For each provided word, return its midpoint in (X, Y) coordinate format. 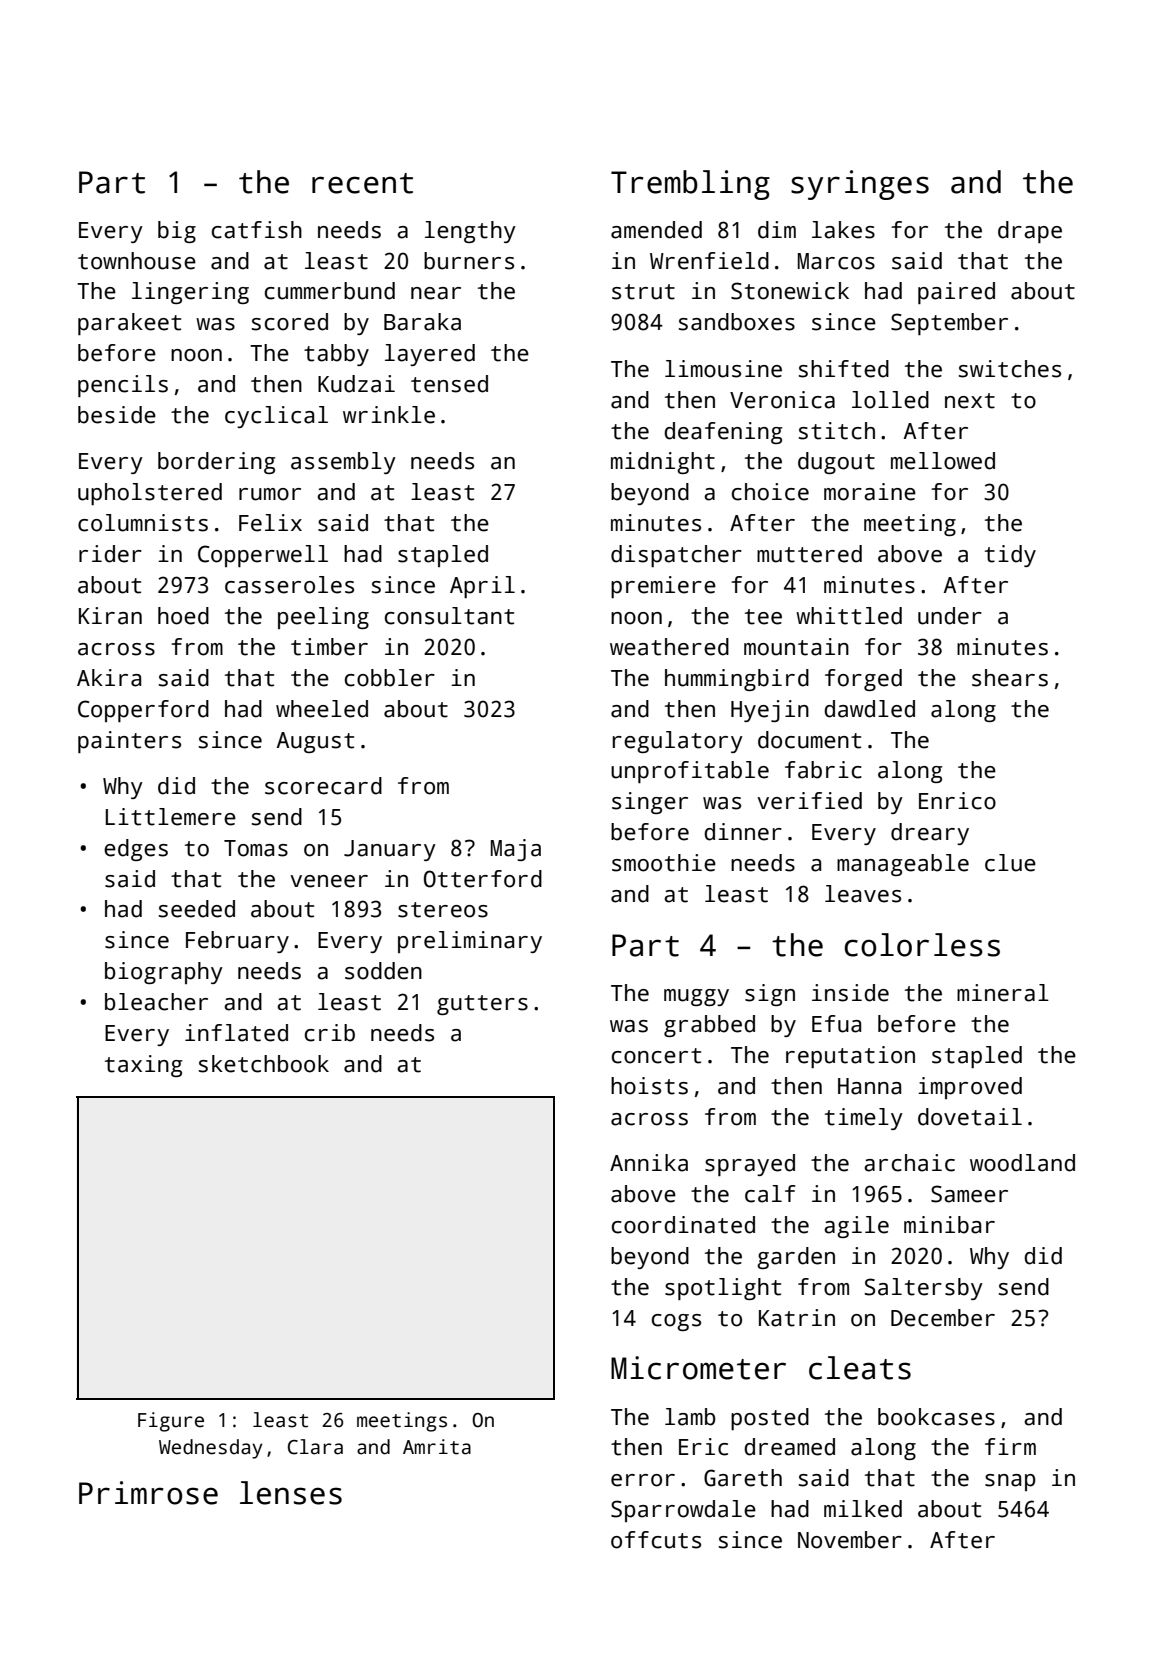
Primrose (148, 1493)
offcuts (656, 1540)
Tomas (256, 848)
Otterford (483, 879)
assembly (343, 463)
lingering (190, 293)
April (482, 587)
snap (1010, 1482)
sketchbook (264, 1064)
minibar (949, 1225)
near (436, 293)
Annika (649, 1163)
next (970, 401)
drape (1030, 232)
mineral (1003, 993)
